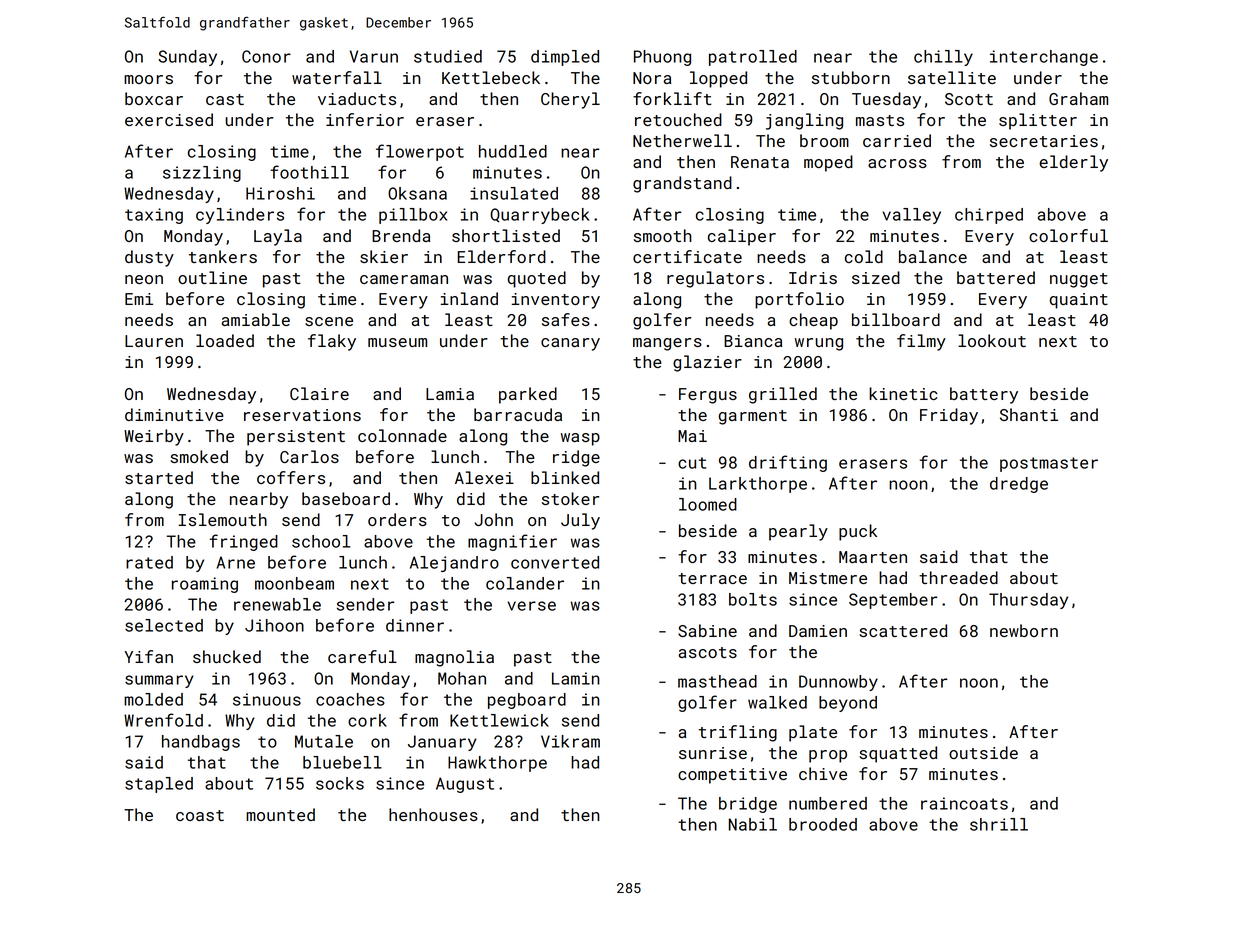  What do you see at coordinates (943, 58) in the document?
I see `chilly` at bounding box center [943, 58].
